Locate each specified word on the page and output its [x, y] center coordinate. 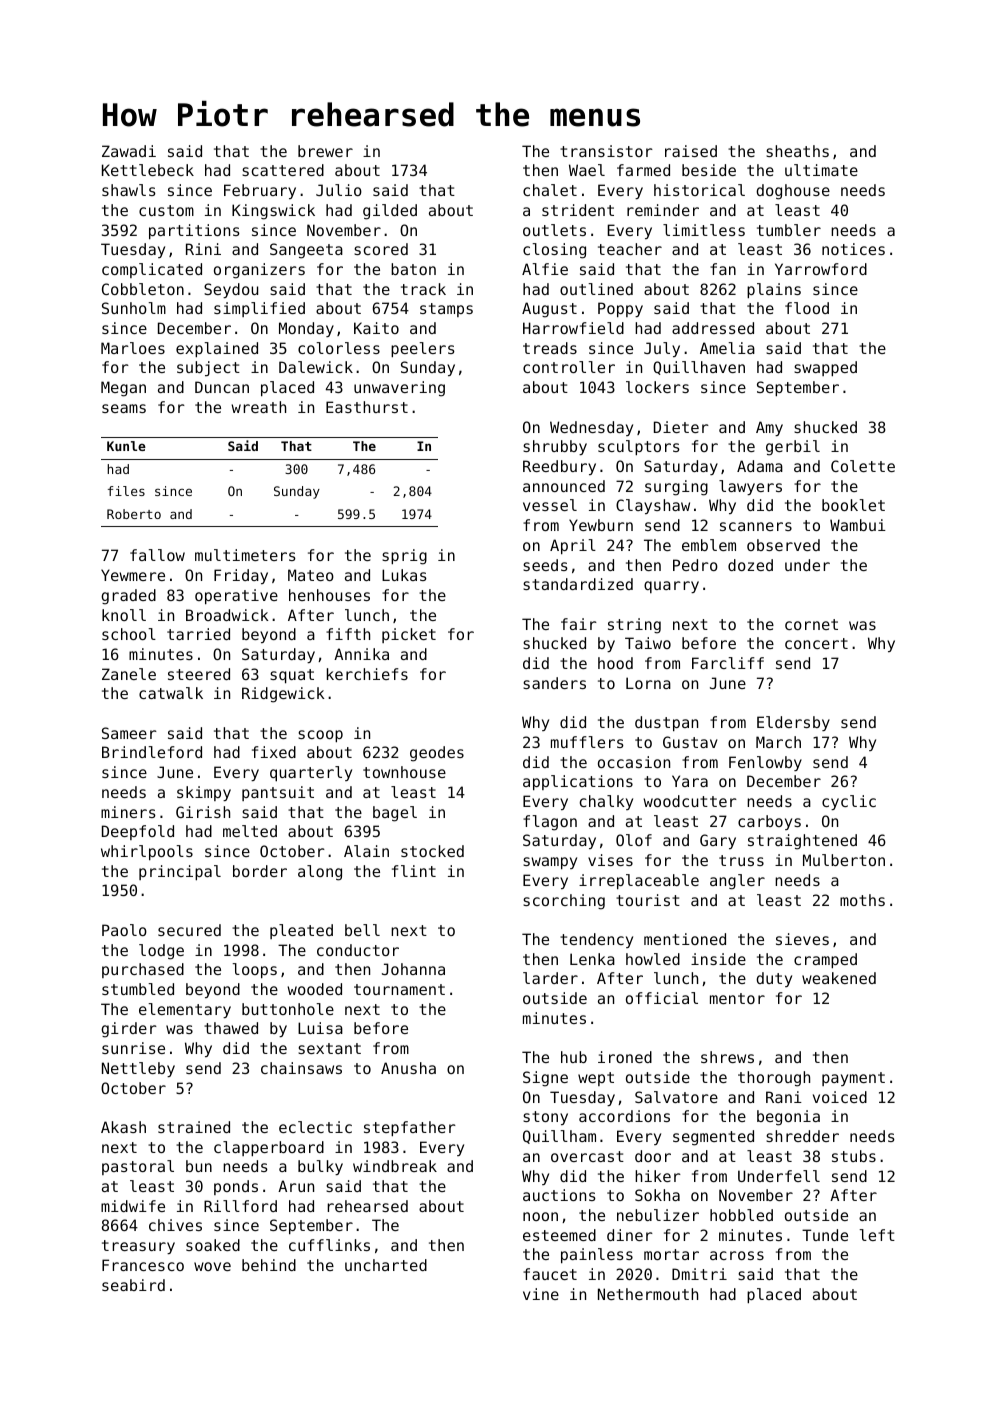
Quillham [559, 1137]
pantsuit [278, 793]
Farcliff [728, 663]
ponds [236, 1187]
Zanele [129, 674]
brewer [325, 151]
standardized [578, 584]
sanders [554, 683]
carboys [769, 822]
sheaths [797, 151]
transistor [606, 151]
